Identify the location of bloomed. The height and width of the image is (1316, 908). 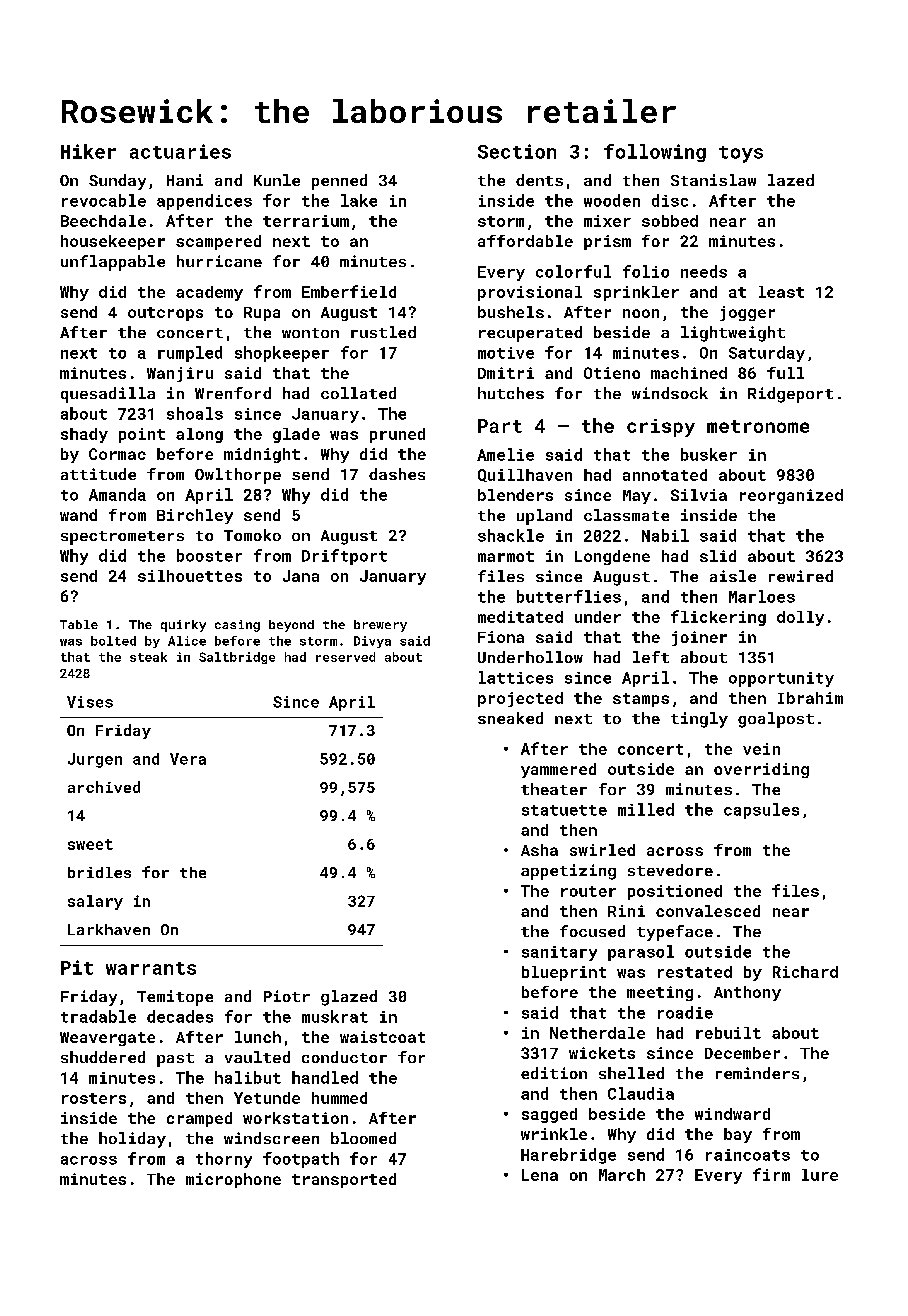
(363, 1138).
